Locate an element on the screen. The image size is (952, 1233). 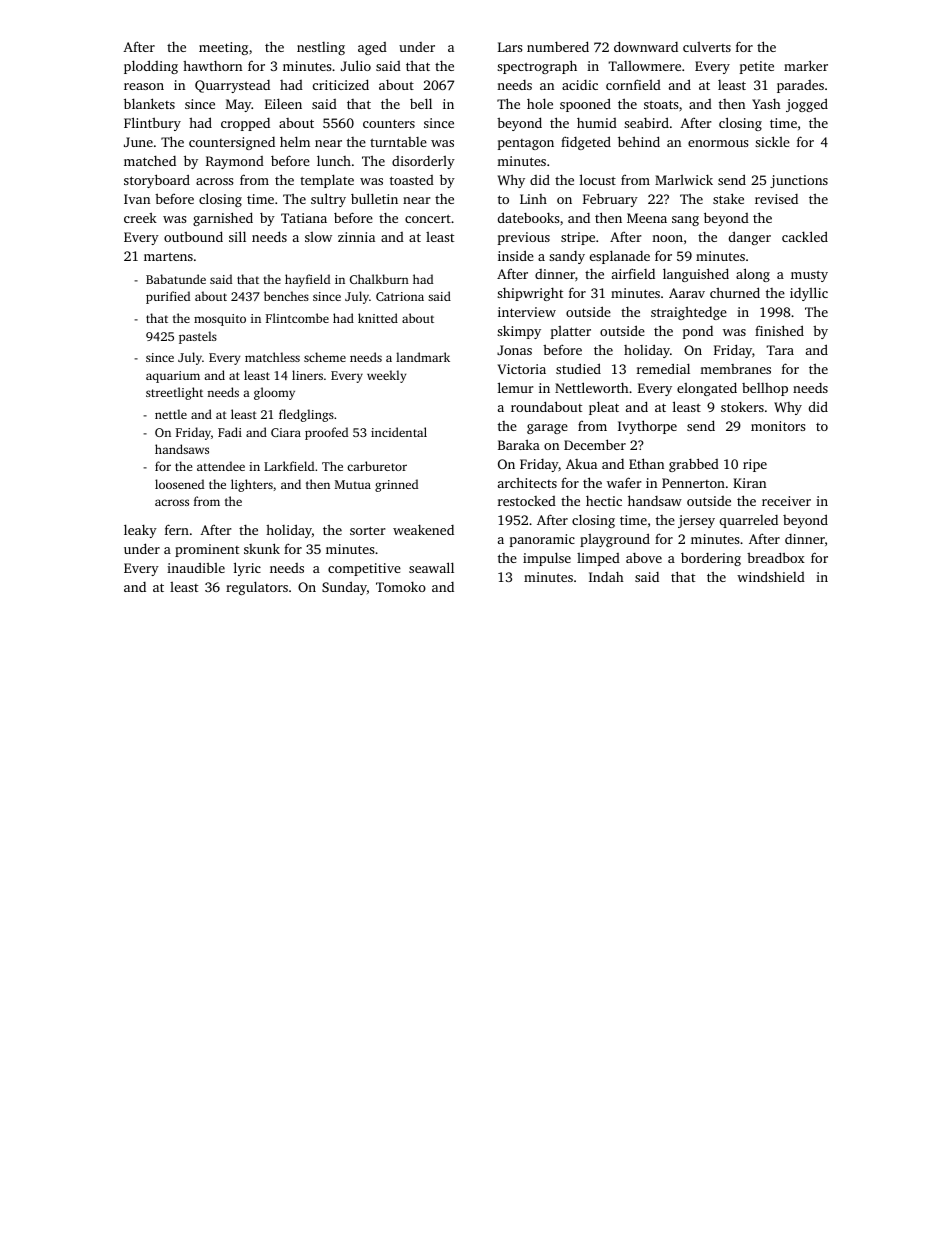
aged is located at coordinates (372, 48).
